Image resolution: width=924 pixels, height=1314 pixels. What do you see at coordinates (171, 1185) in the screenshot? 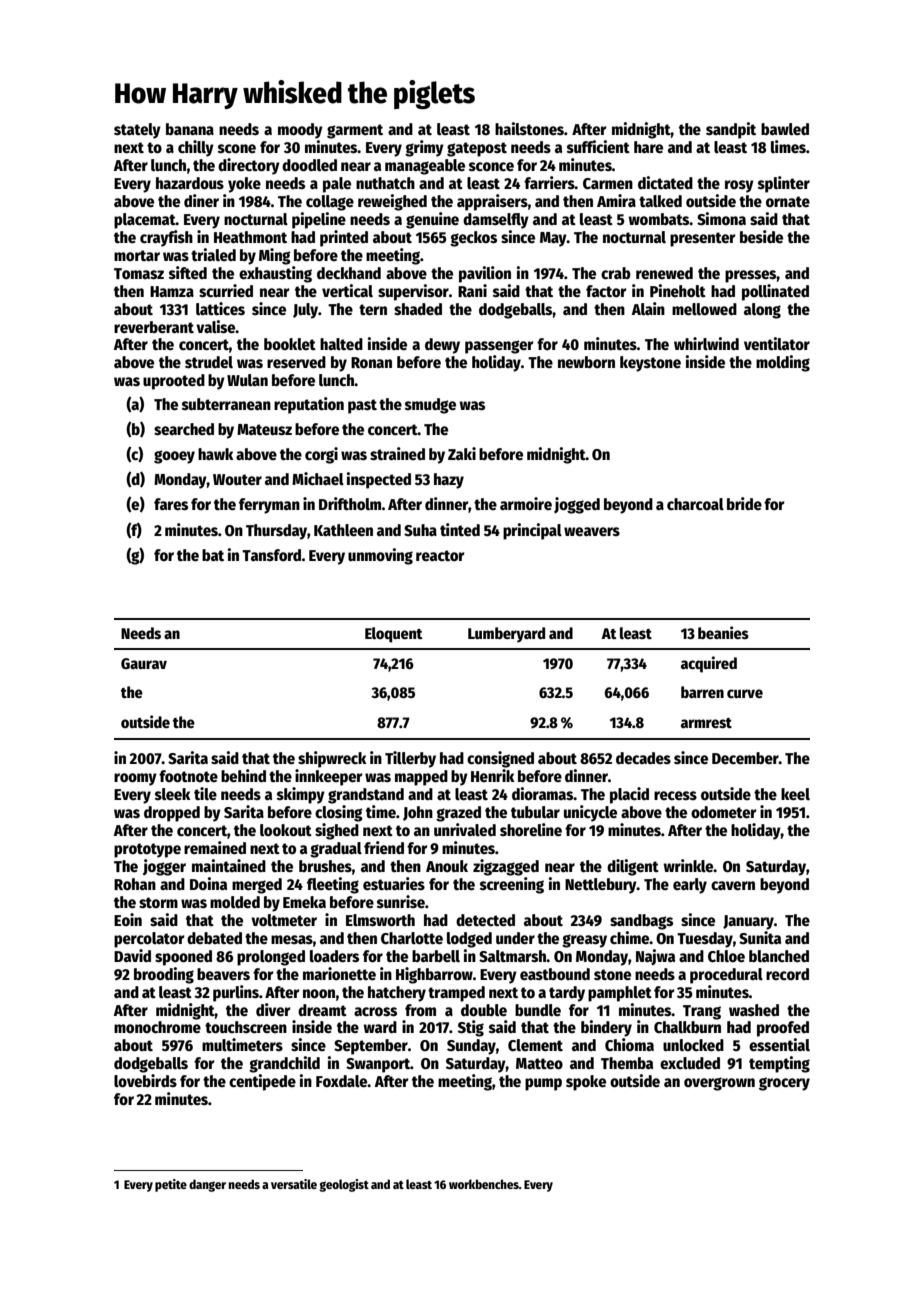
I see `petite` at bounding box center [171, 1185].
